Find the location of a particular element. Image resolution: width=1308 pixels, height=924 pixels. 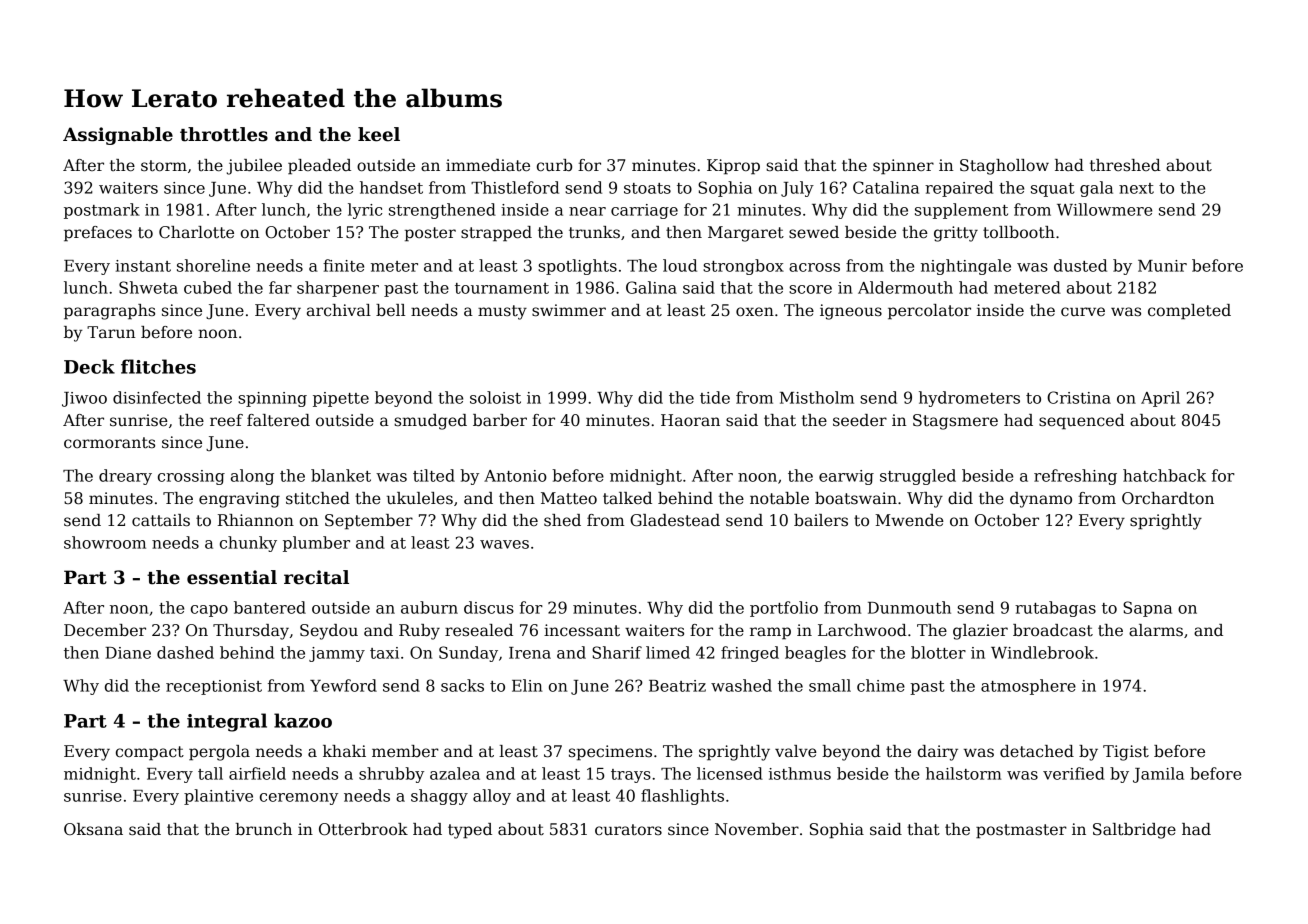

gritty is located at coordinates (956, 234).
